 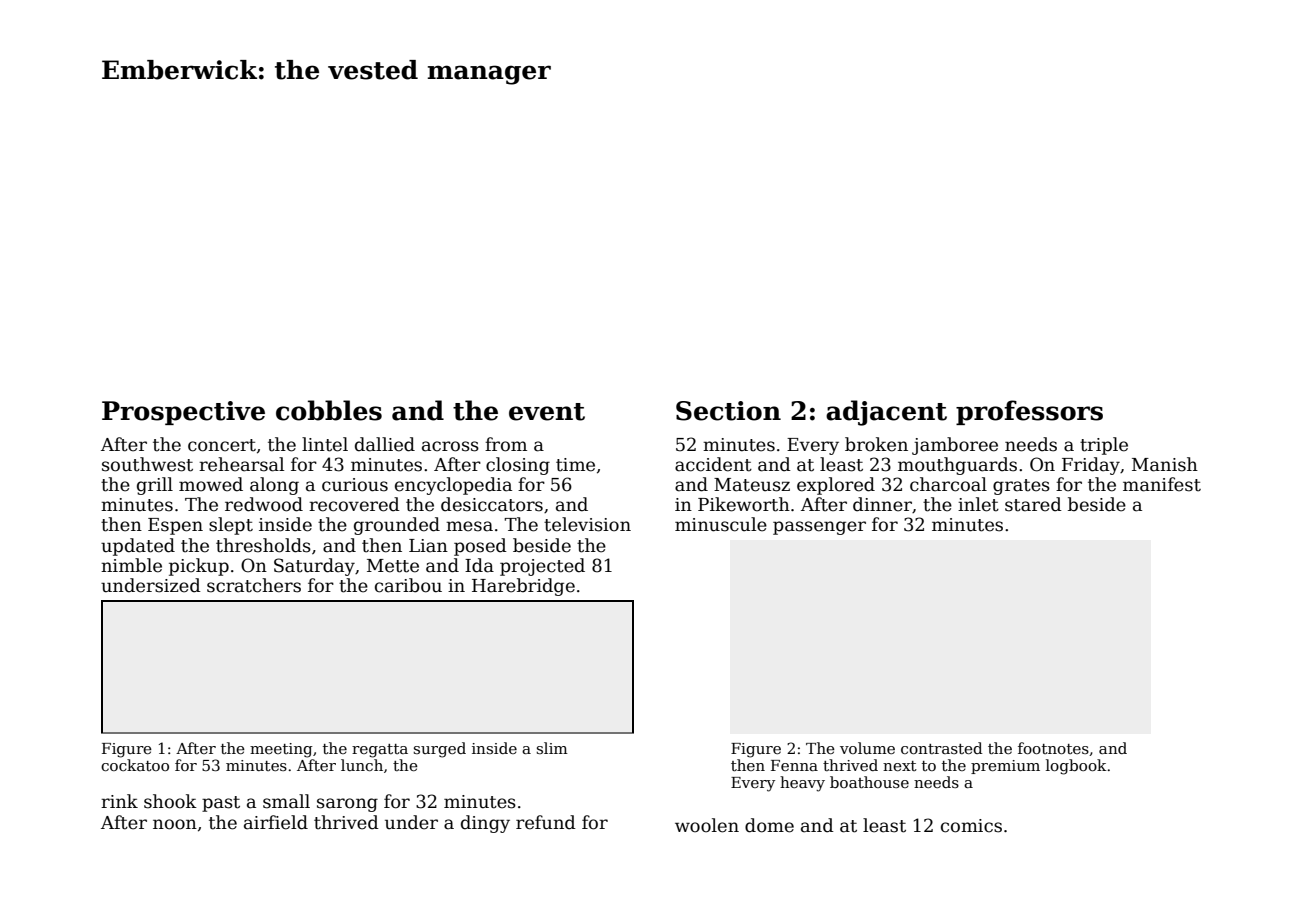 What do you see at coordinates (942, 748) in the document?
I see `contrasted` at bounding box center [942, 748].
